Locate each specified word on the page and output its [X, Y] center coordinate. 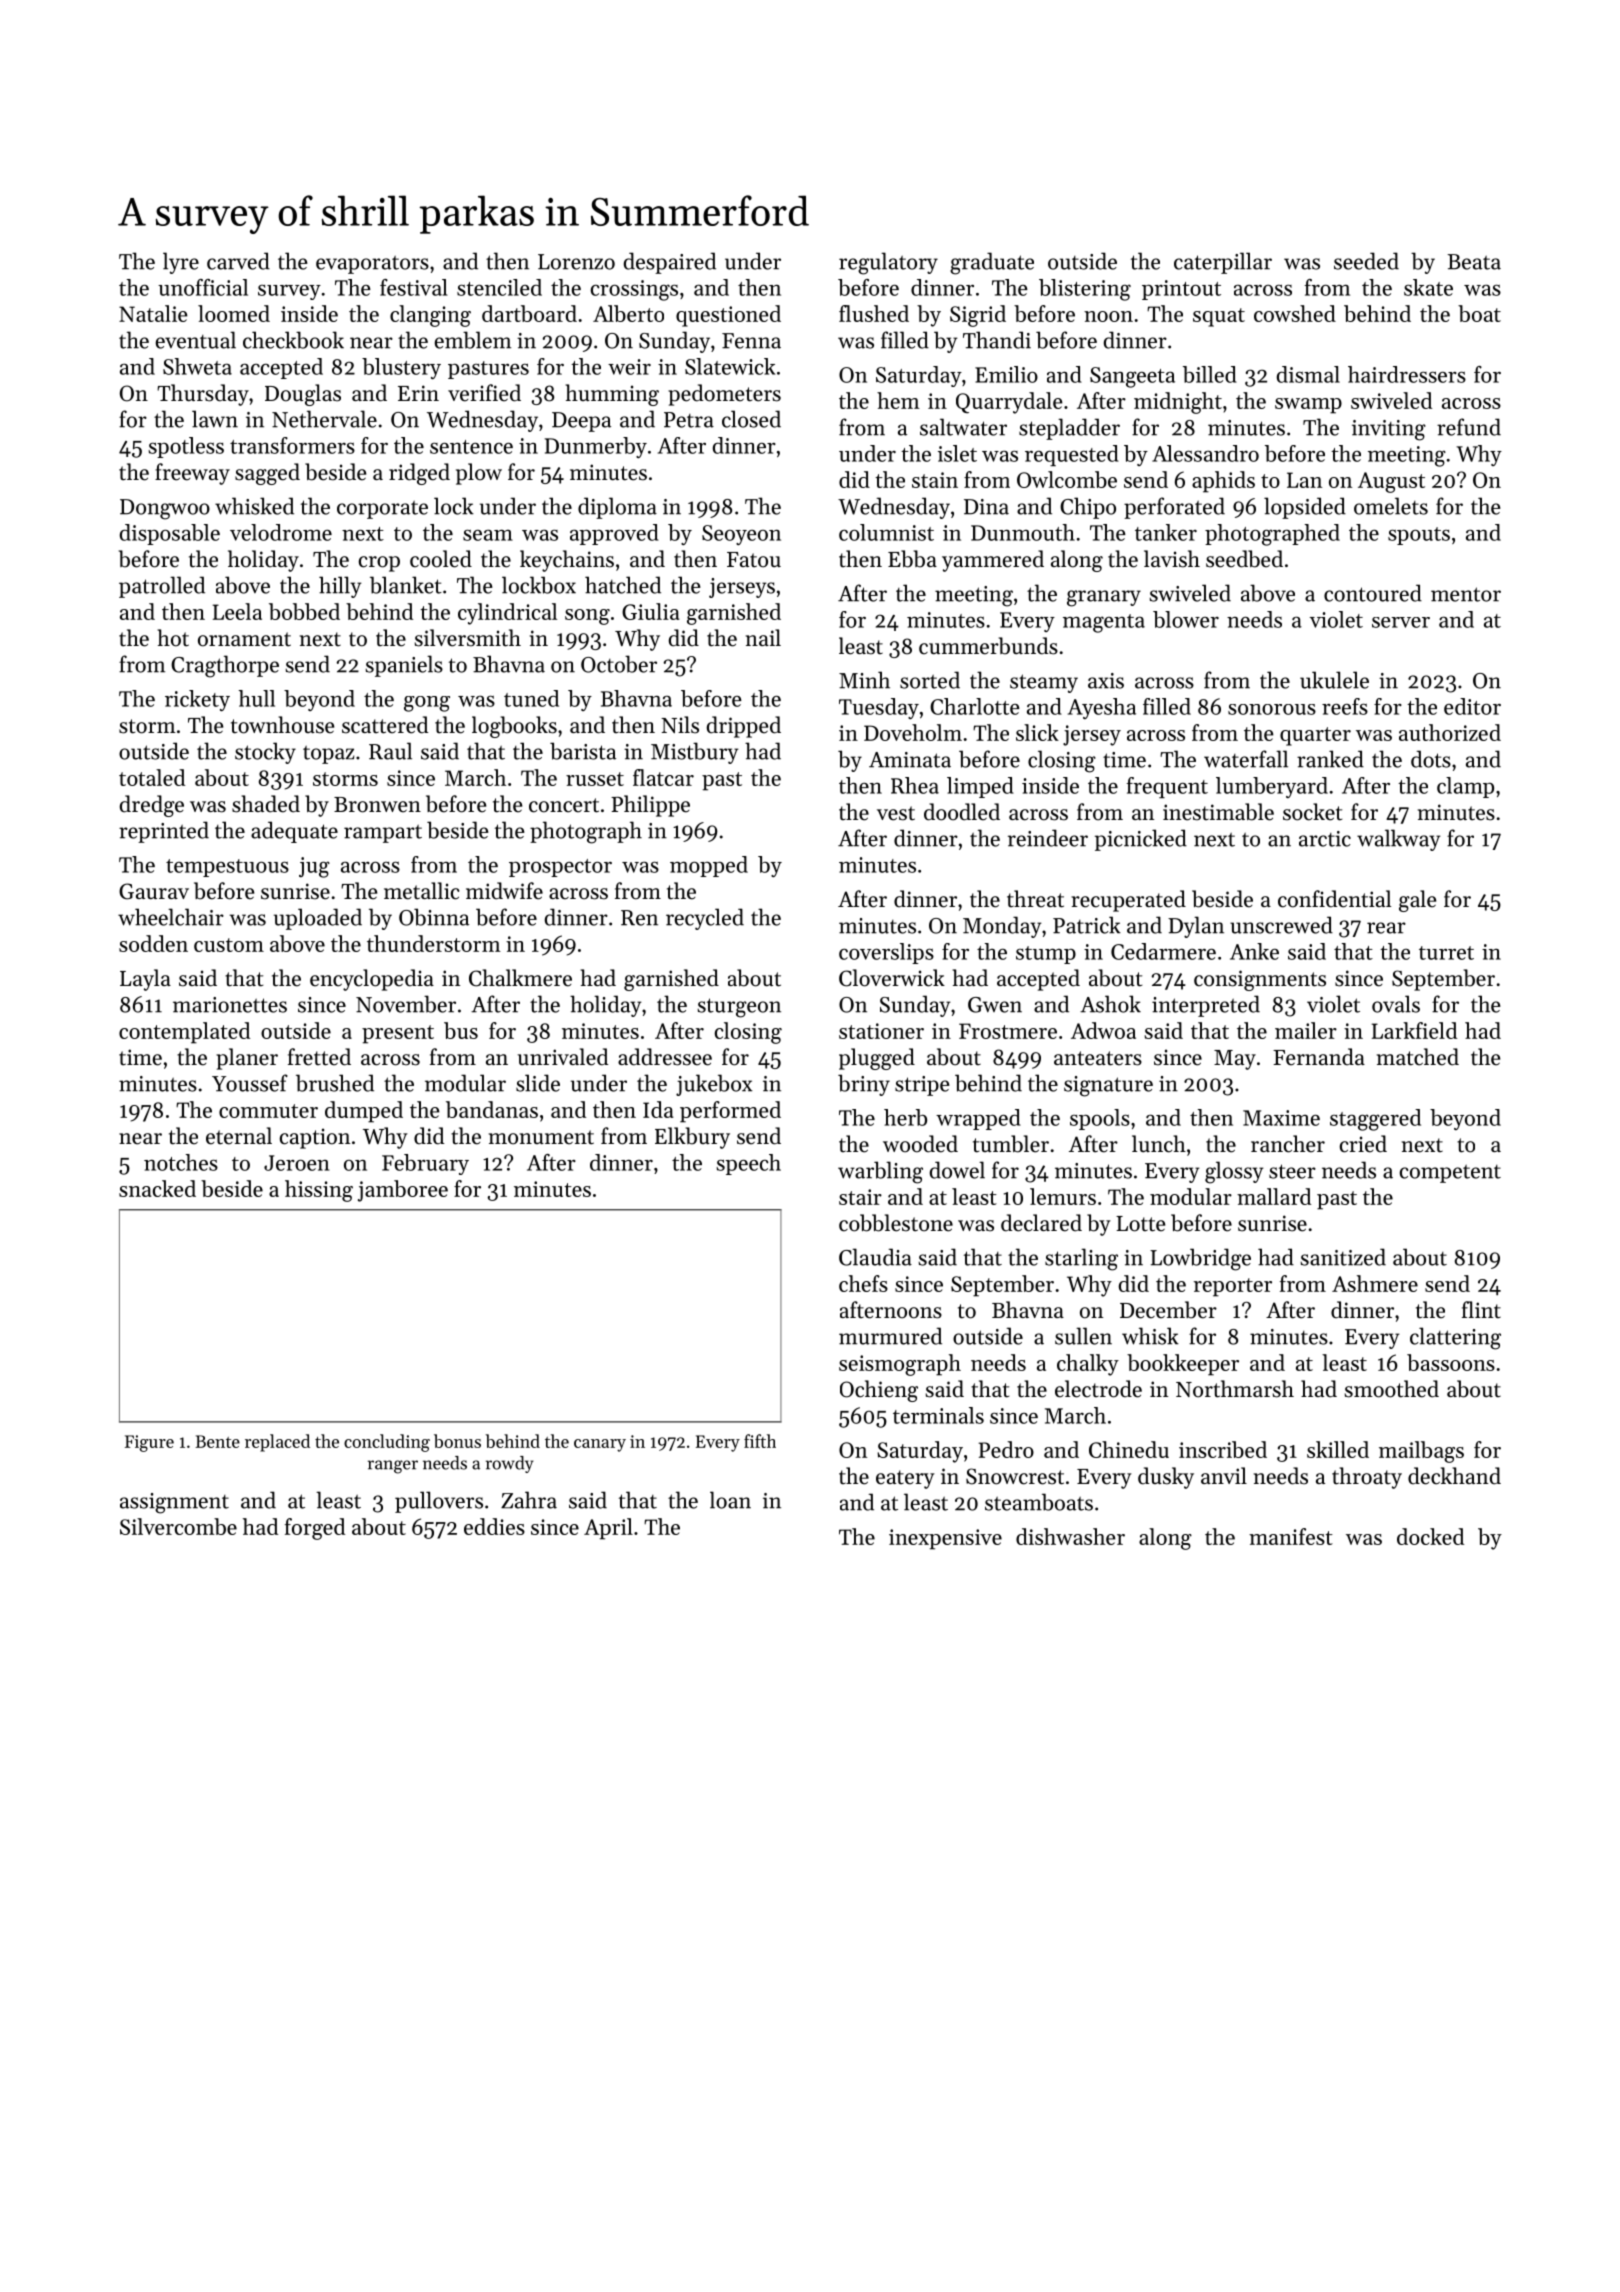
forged [315, 1529]
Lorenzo [576, 262]
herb [905, 1117]
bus [461, 1030]
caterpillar [1223, 263]
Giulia [651, 611]
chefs [863, 1283]
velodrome [281, 532]
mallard [1274, 1196]
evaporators [372, 265]
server [1401, 622]
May [1235, 1060]
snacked [157, 1188]
